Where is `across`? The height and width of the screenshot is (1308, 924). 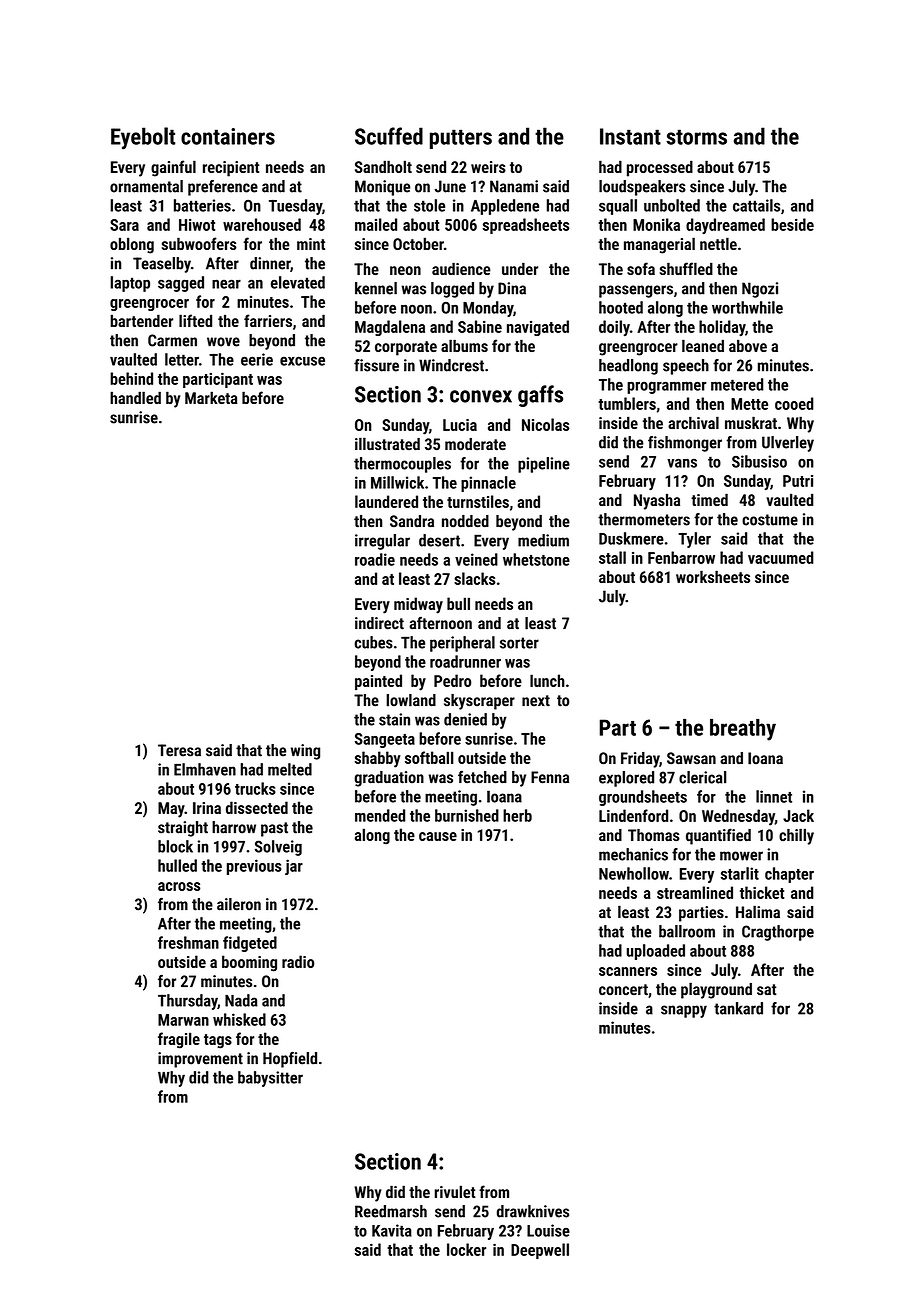 across is located at coordinates (179, 886).
